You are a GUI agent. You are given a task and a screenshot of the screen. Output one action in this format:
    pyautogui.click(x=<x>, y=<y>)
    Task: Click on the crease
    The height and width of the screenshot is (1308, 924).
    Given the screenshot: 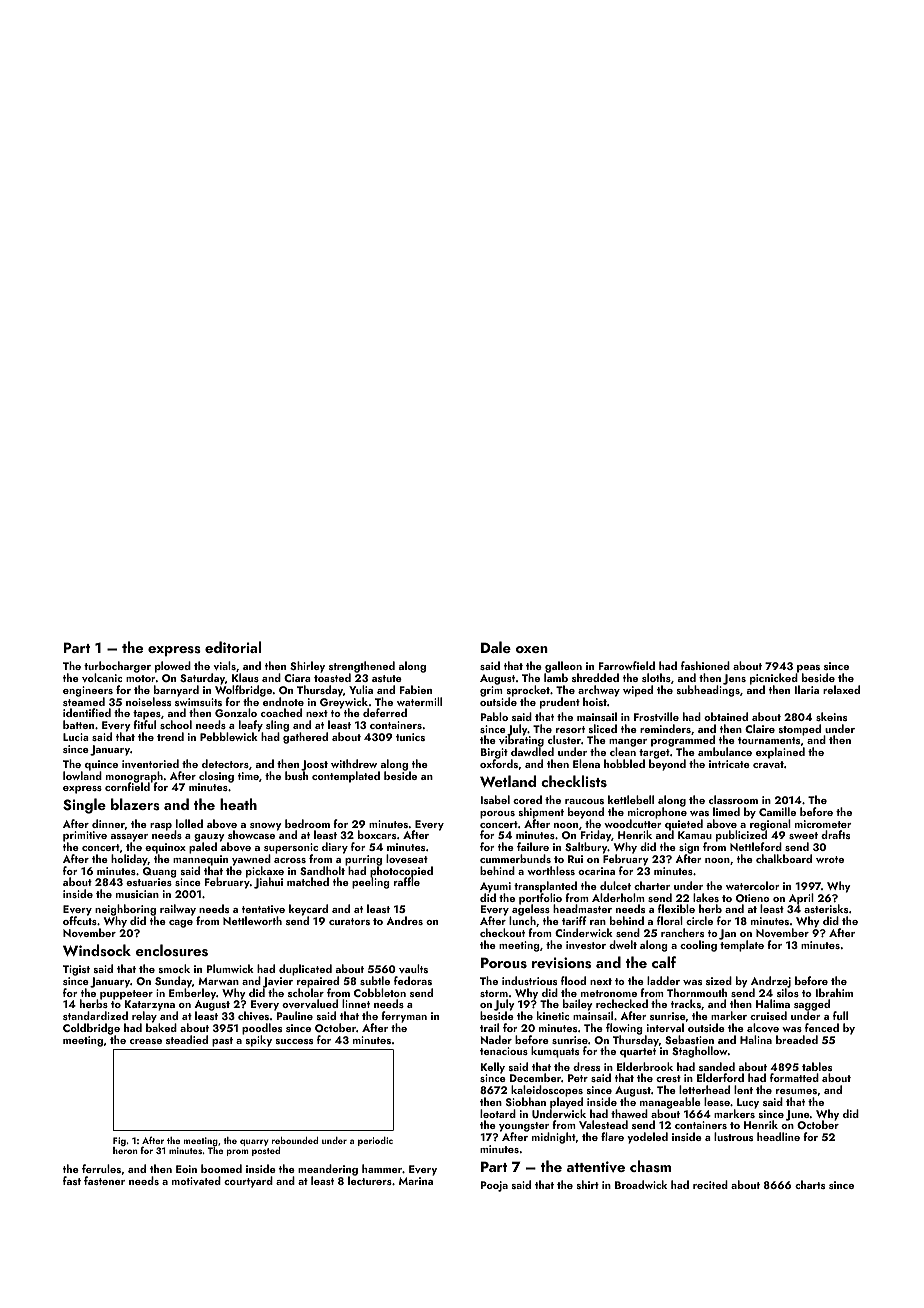 What is the action you would take?
    pyautogui.click(x=146, y=1041)
